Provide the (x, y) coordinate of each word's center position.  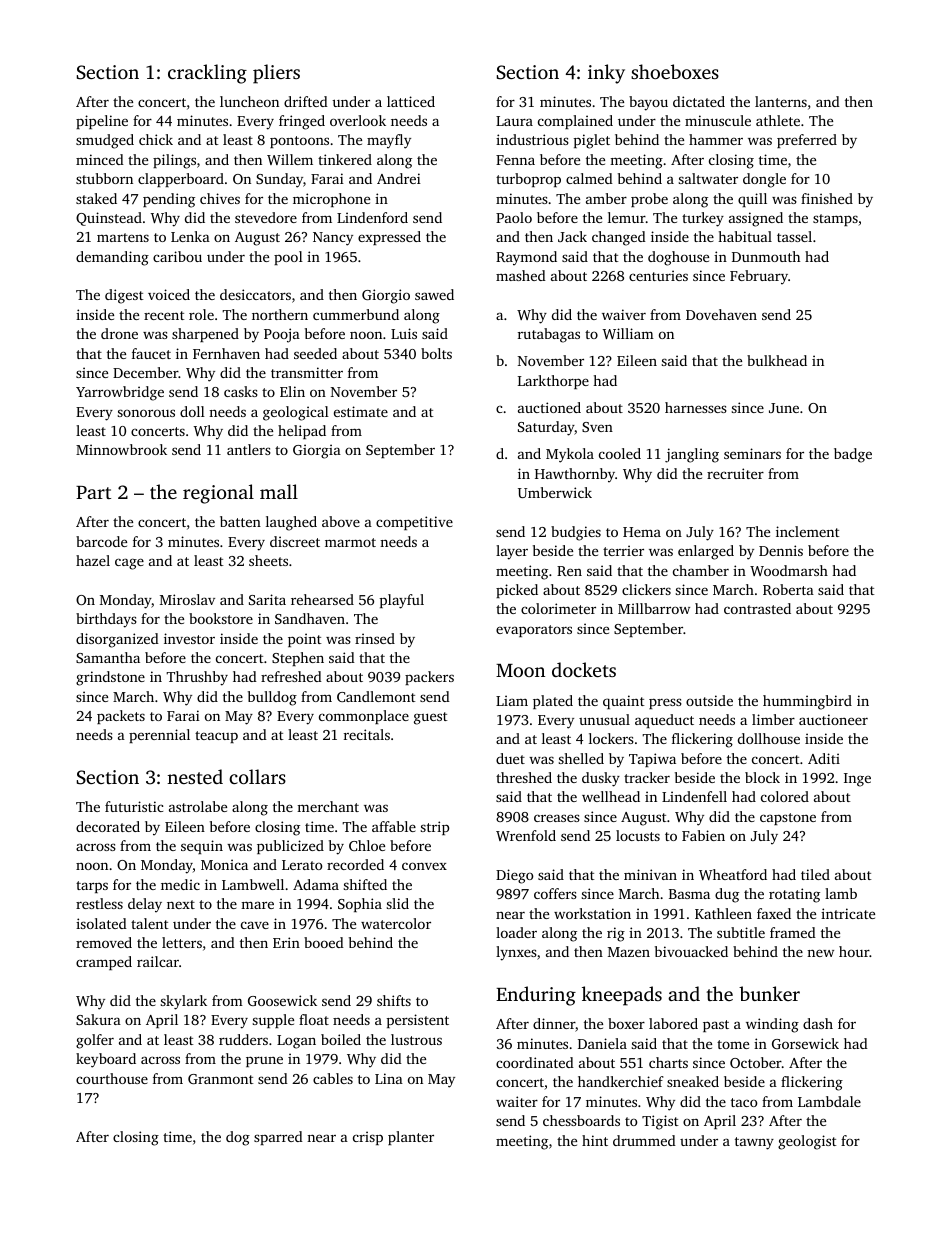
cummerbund (356, 314)
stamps (835, 220)
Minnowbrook (121, 449)
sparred (278, 1138)
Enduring (536, 996)
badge (853, 455)
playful (402, 601)
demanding (112, 258)
